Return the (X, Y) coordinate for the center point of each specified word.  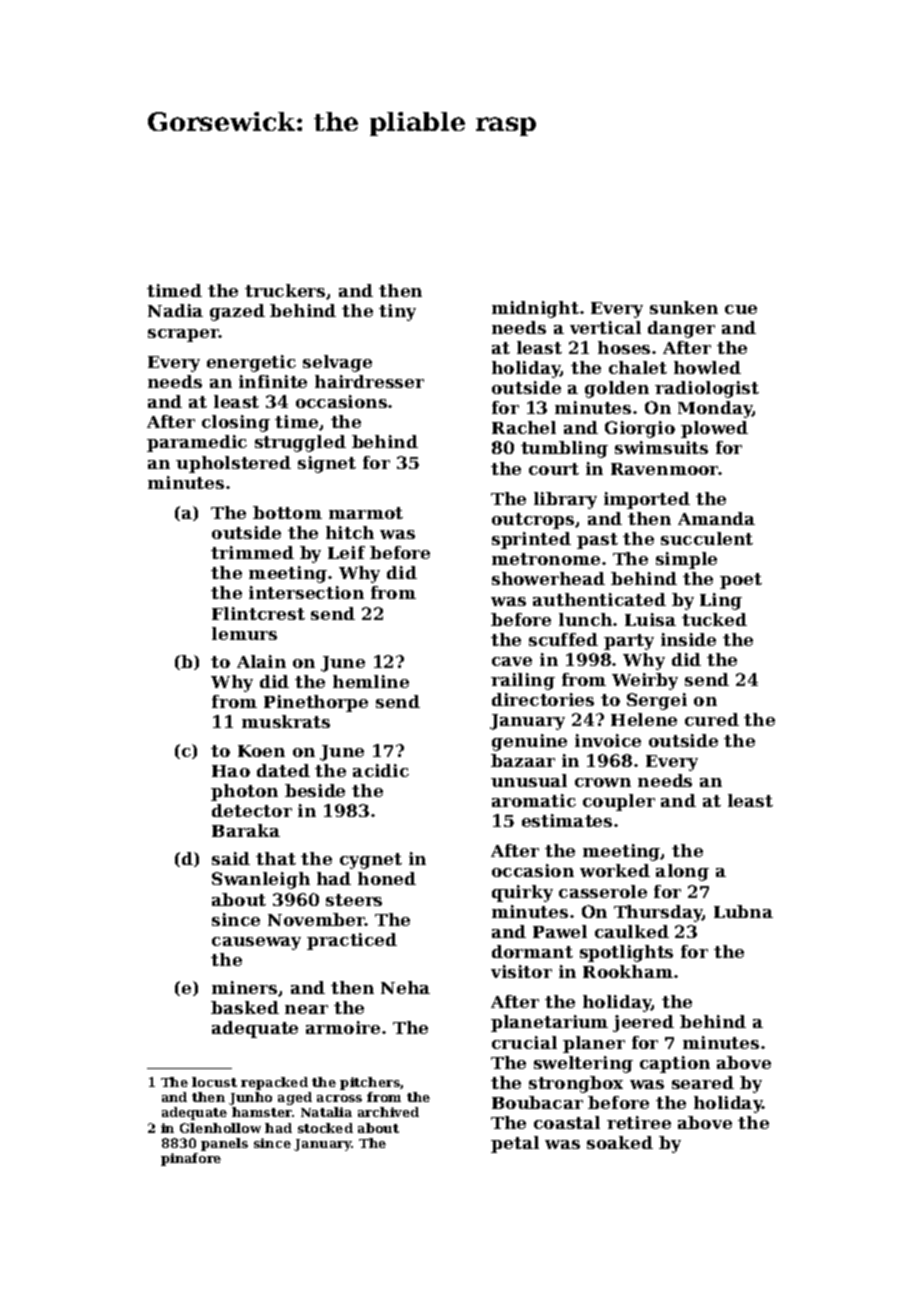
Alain (261, 661)
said (231, 858)
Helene (644, 719)
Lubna (743, 911)
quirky (522, 893)
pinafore (191, 1159)
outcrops (533, 521)
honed (387, 878)
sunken (684, 307)
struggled (300, 443)
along (682, 872)
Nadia (175, 310)
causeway (256, 943)
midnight (535, 309)
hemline (371, 681)
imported (647, 500)
